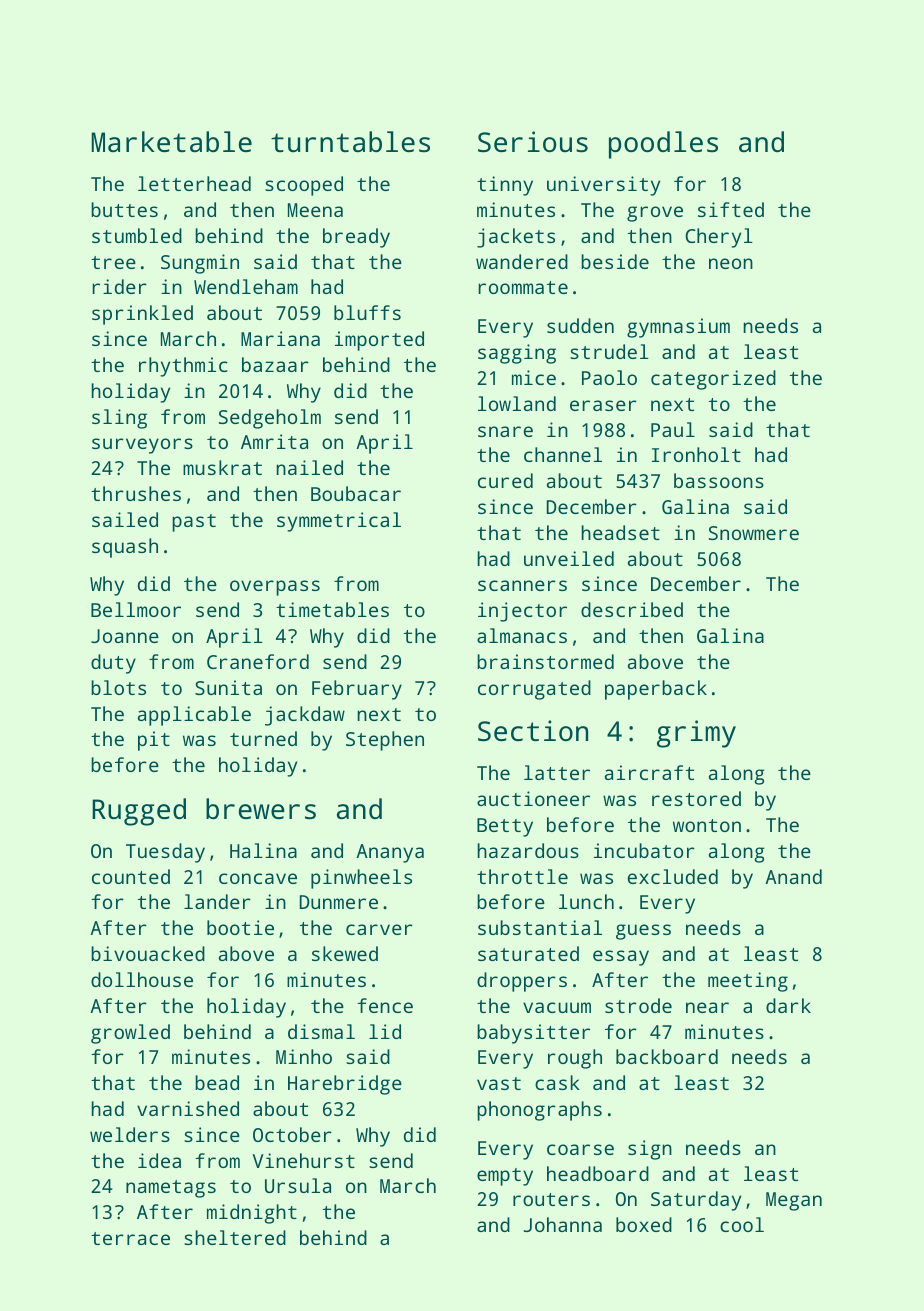  Describe the element at coordinates (171, 142) in the page. I see `Marketable` at that location.
